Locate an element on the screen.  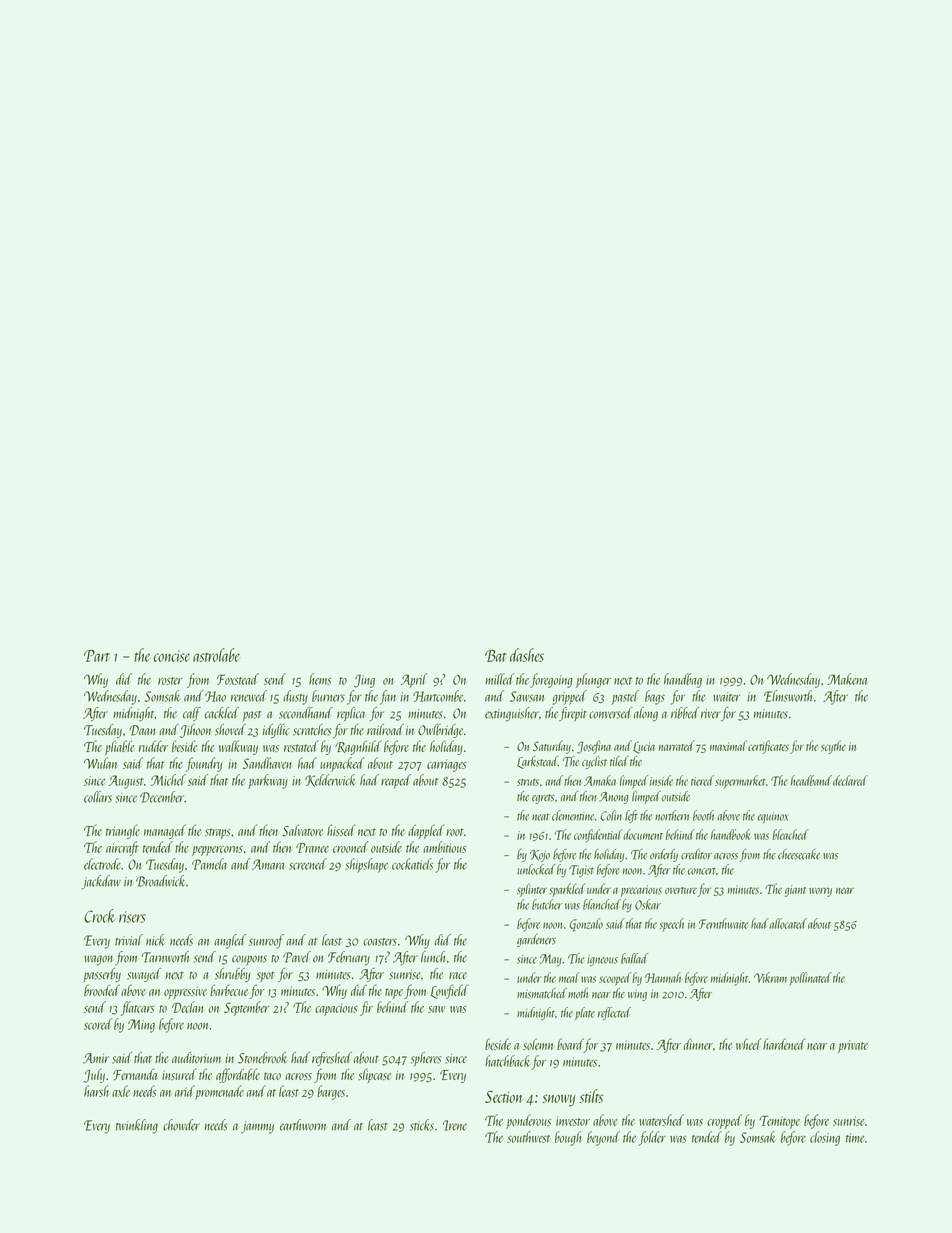
Makena is located at coordinates (847, 679).
